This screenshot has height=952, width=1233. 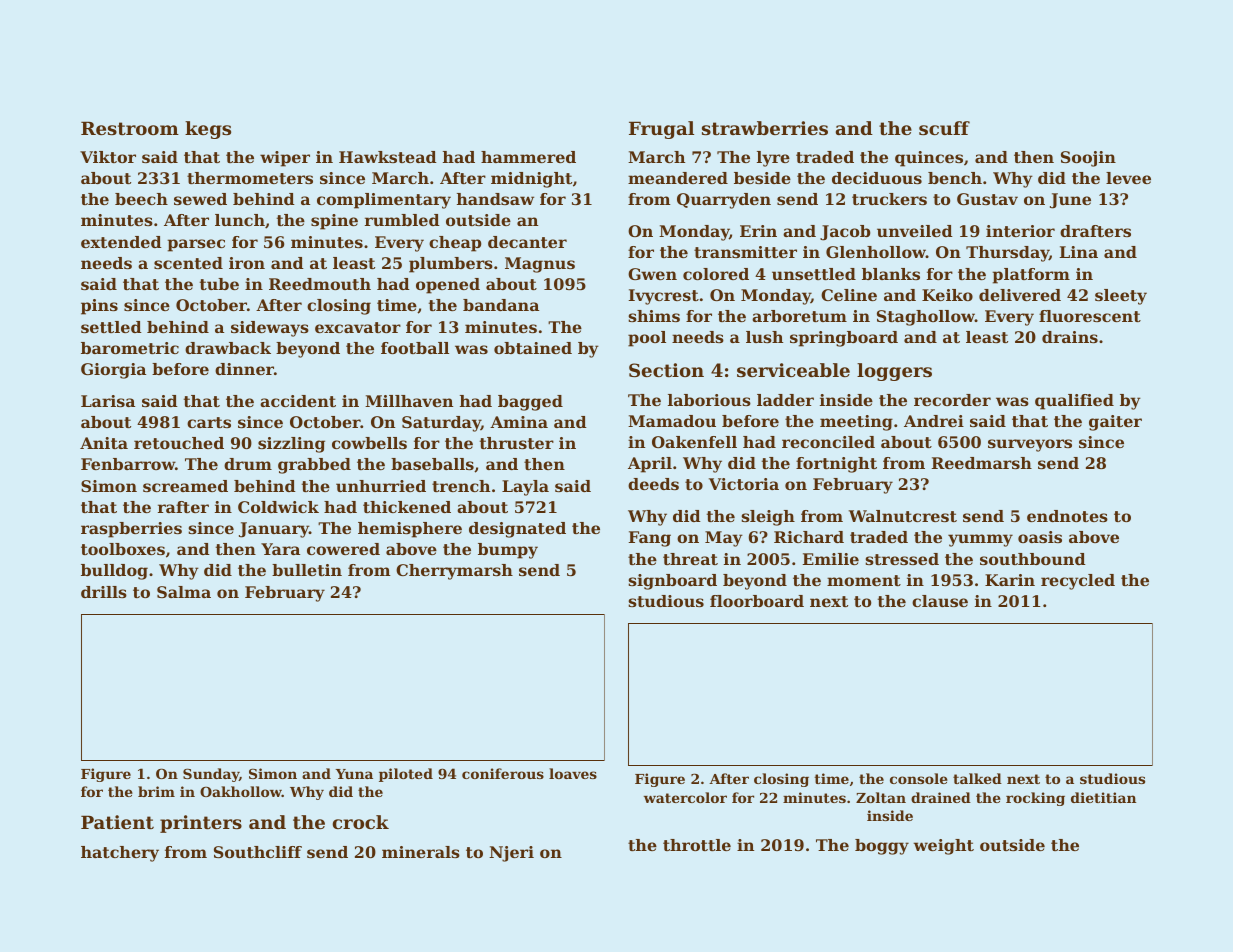 I want to click on Viktor, so click(x=108, y=157).
